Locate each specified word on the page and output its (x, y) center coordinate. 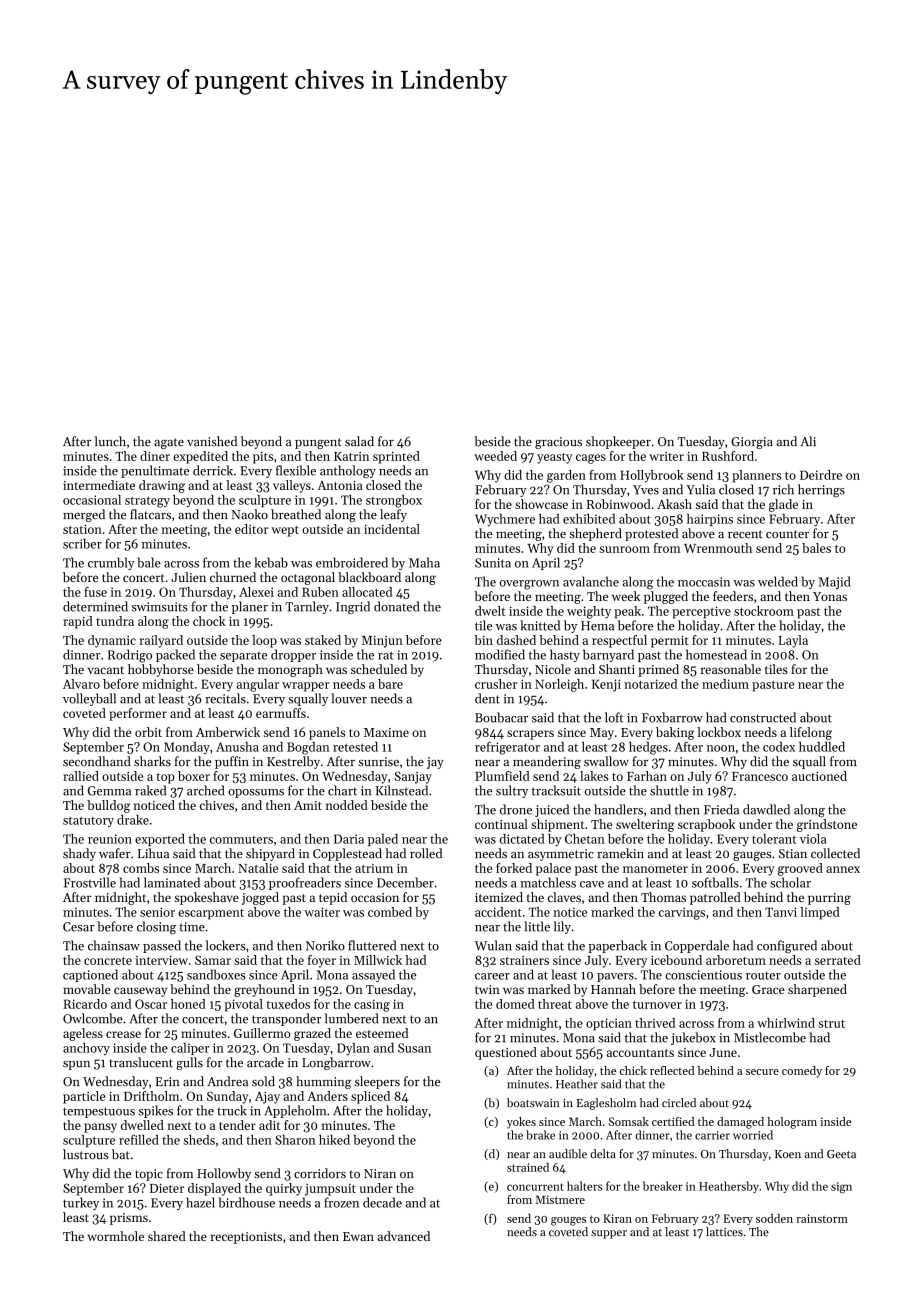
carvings (682, 913)
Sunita (493, 563)
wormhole (115, 1236)
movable (87, 989)
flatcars (150, 514)
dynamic (112, 641)
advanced (404, 1236)
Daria (349, 839)
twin (487, 989)
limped (820, 913)
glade (783, 505)
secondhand (97, 761)
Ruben (320, 592)
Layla (793, 641)
